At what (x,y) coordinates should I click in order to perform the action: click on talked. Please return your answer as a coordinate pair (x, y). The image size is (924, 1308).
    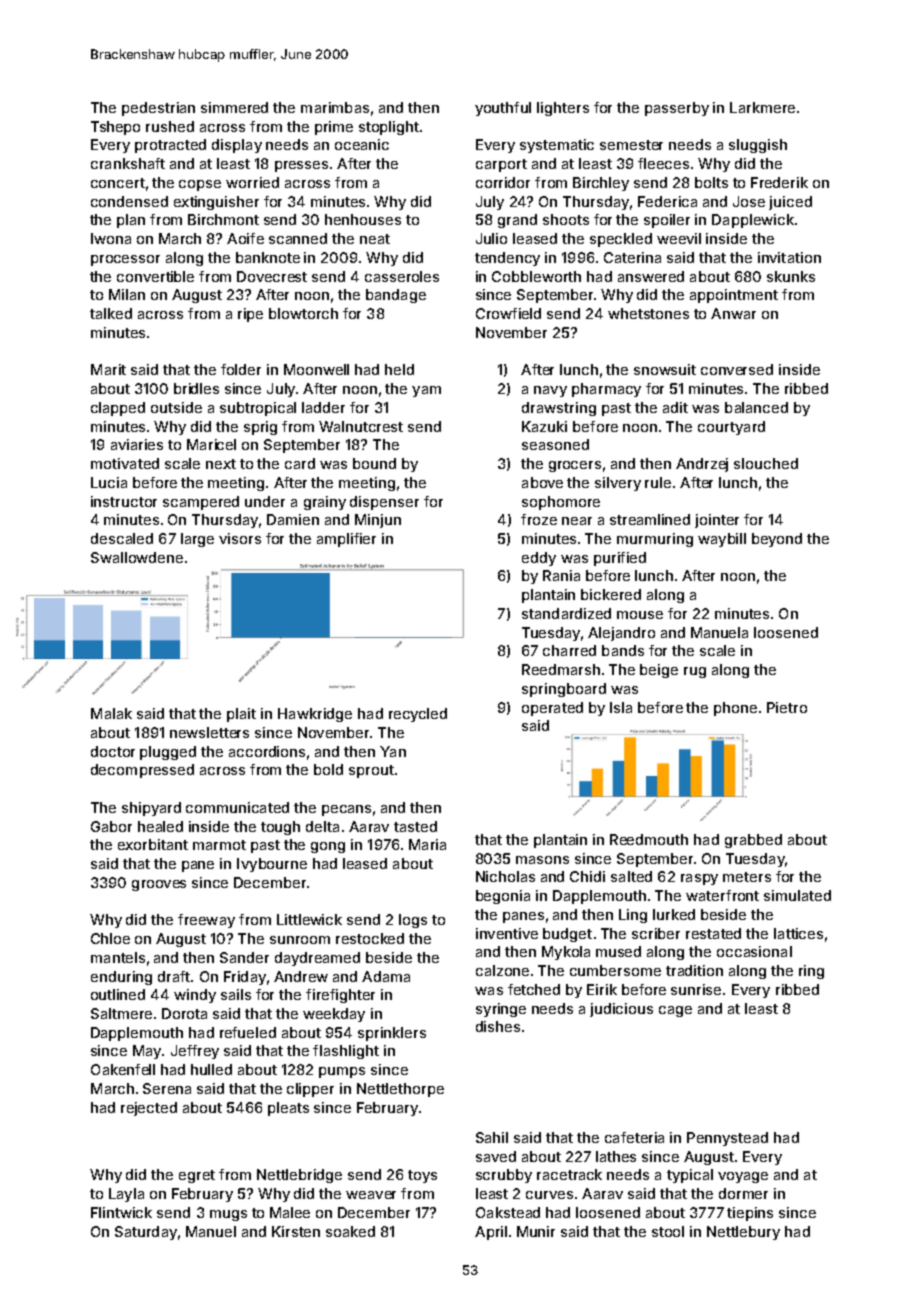
    Looking at the image, I should click on (111, 313).
